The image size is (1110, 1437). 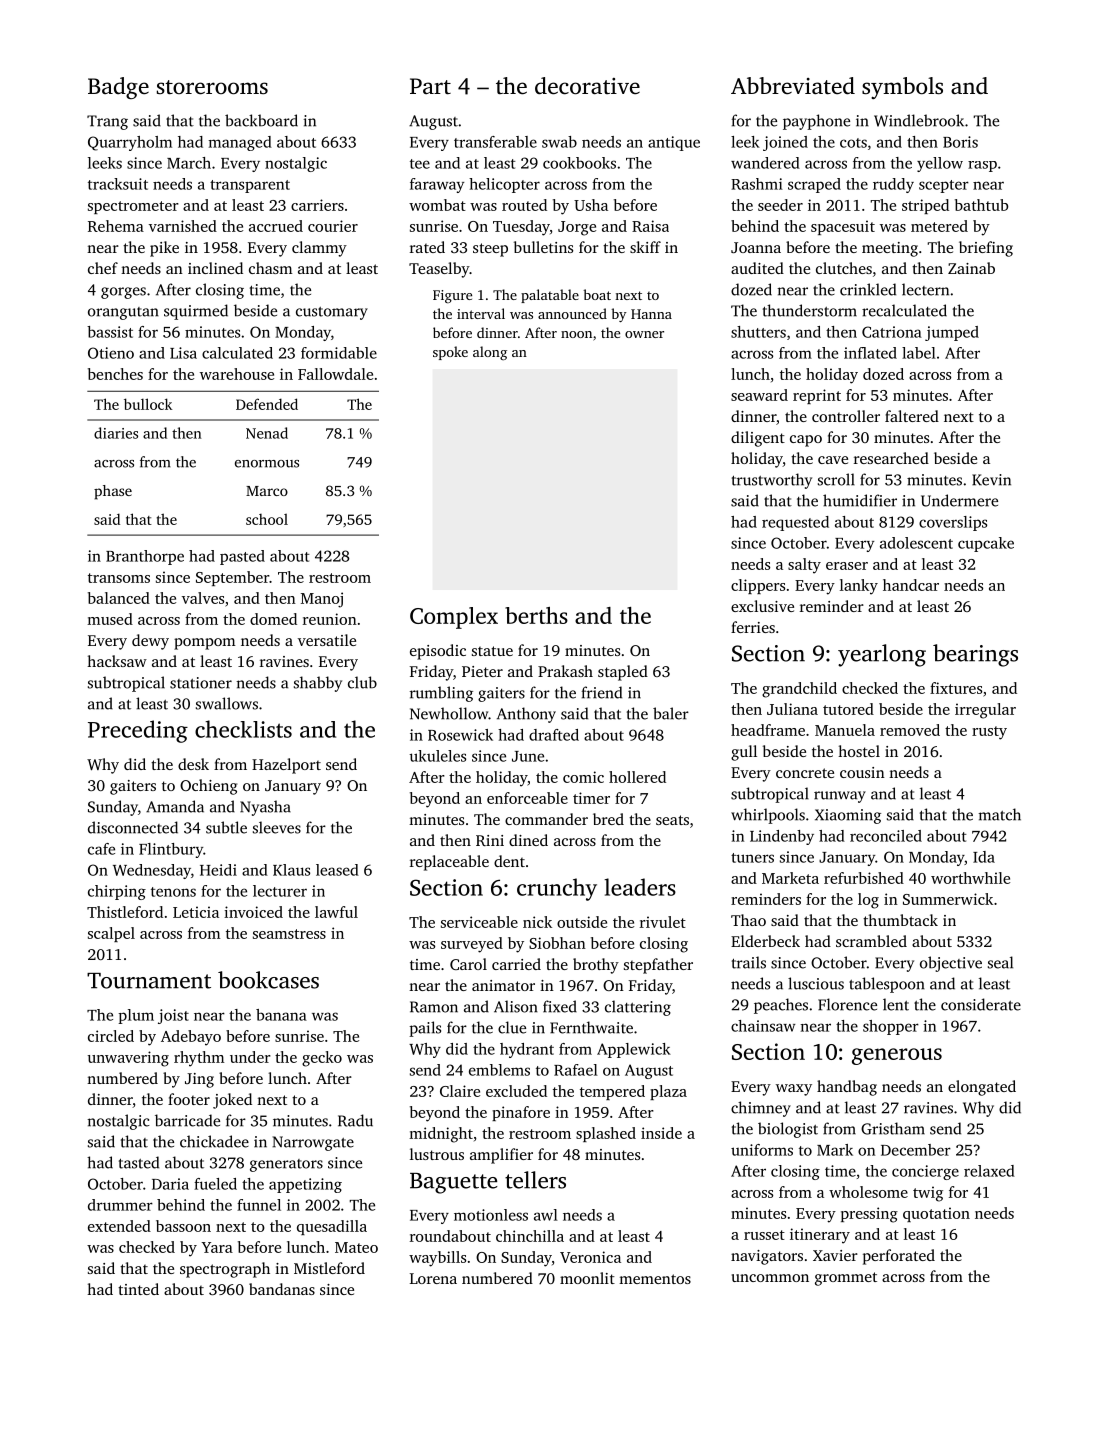 What do you see at coordinates (623, 673) in the document?
I see `stapled` at bounding box center [623, 673].
